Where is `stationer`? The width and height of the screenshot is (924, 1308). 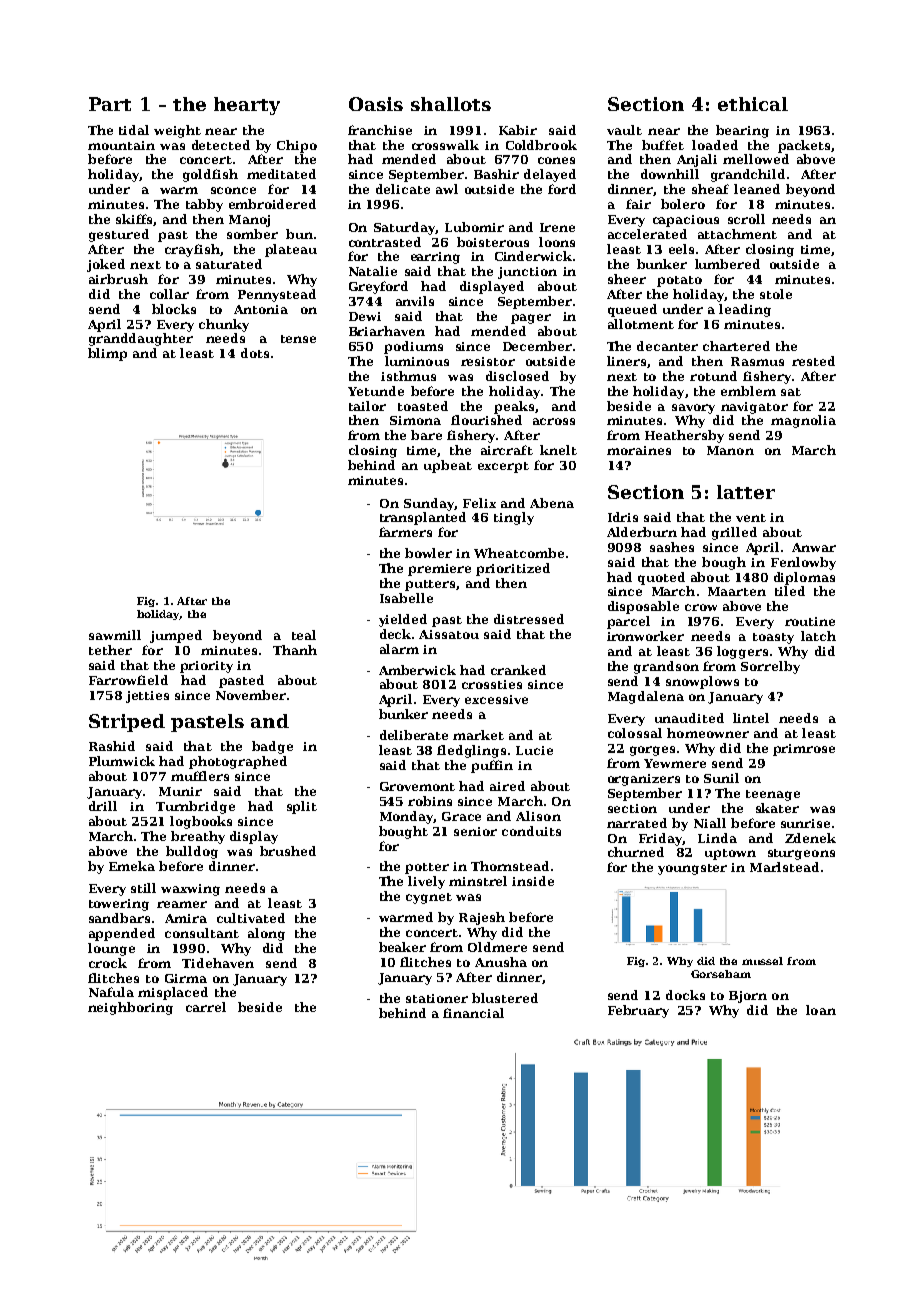
stationer is located at coordinates (437, 998).
